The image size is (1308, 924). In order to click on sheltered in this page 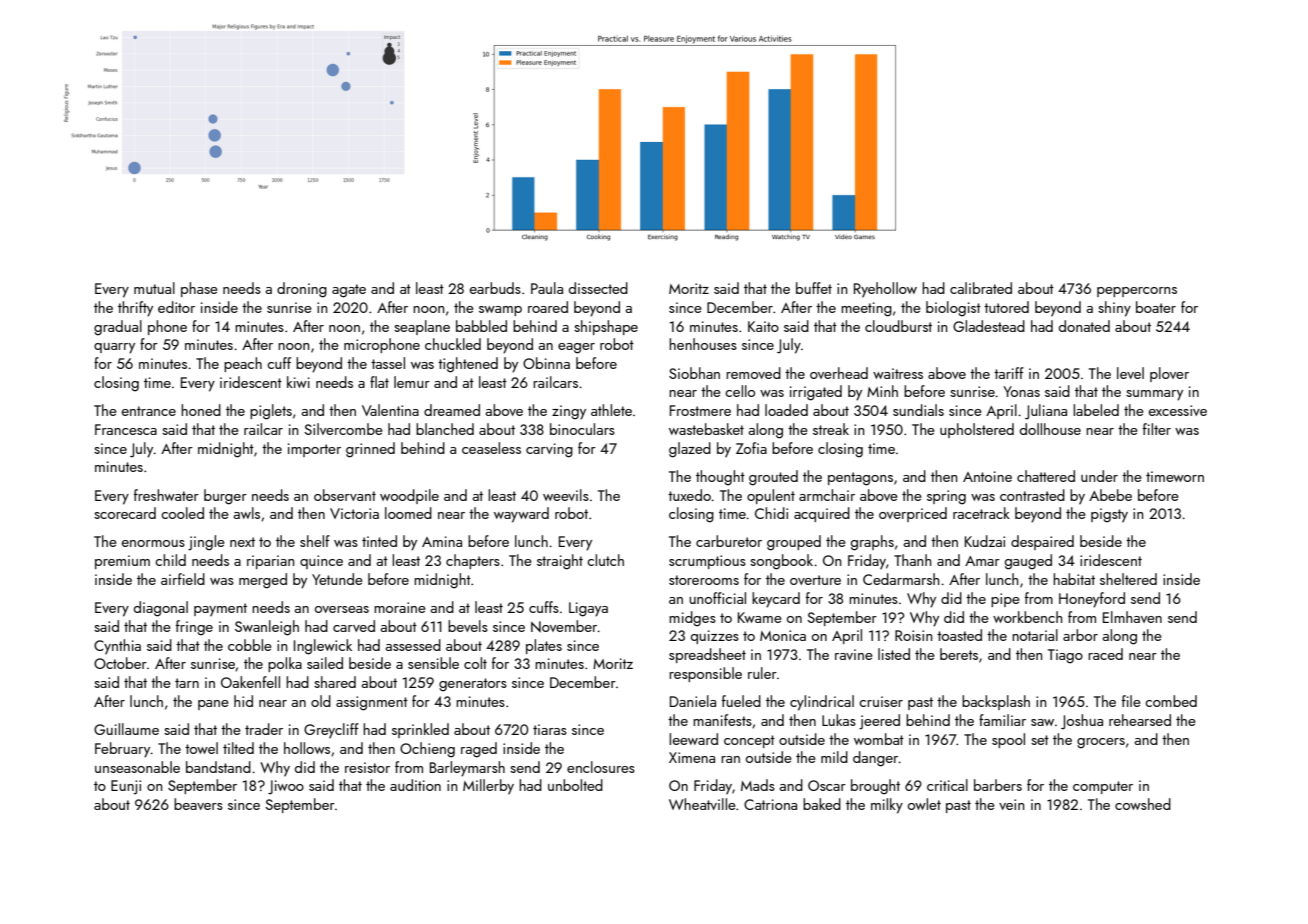, I will do `click(1128, 579)`.
